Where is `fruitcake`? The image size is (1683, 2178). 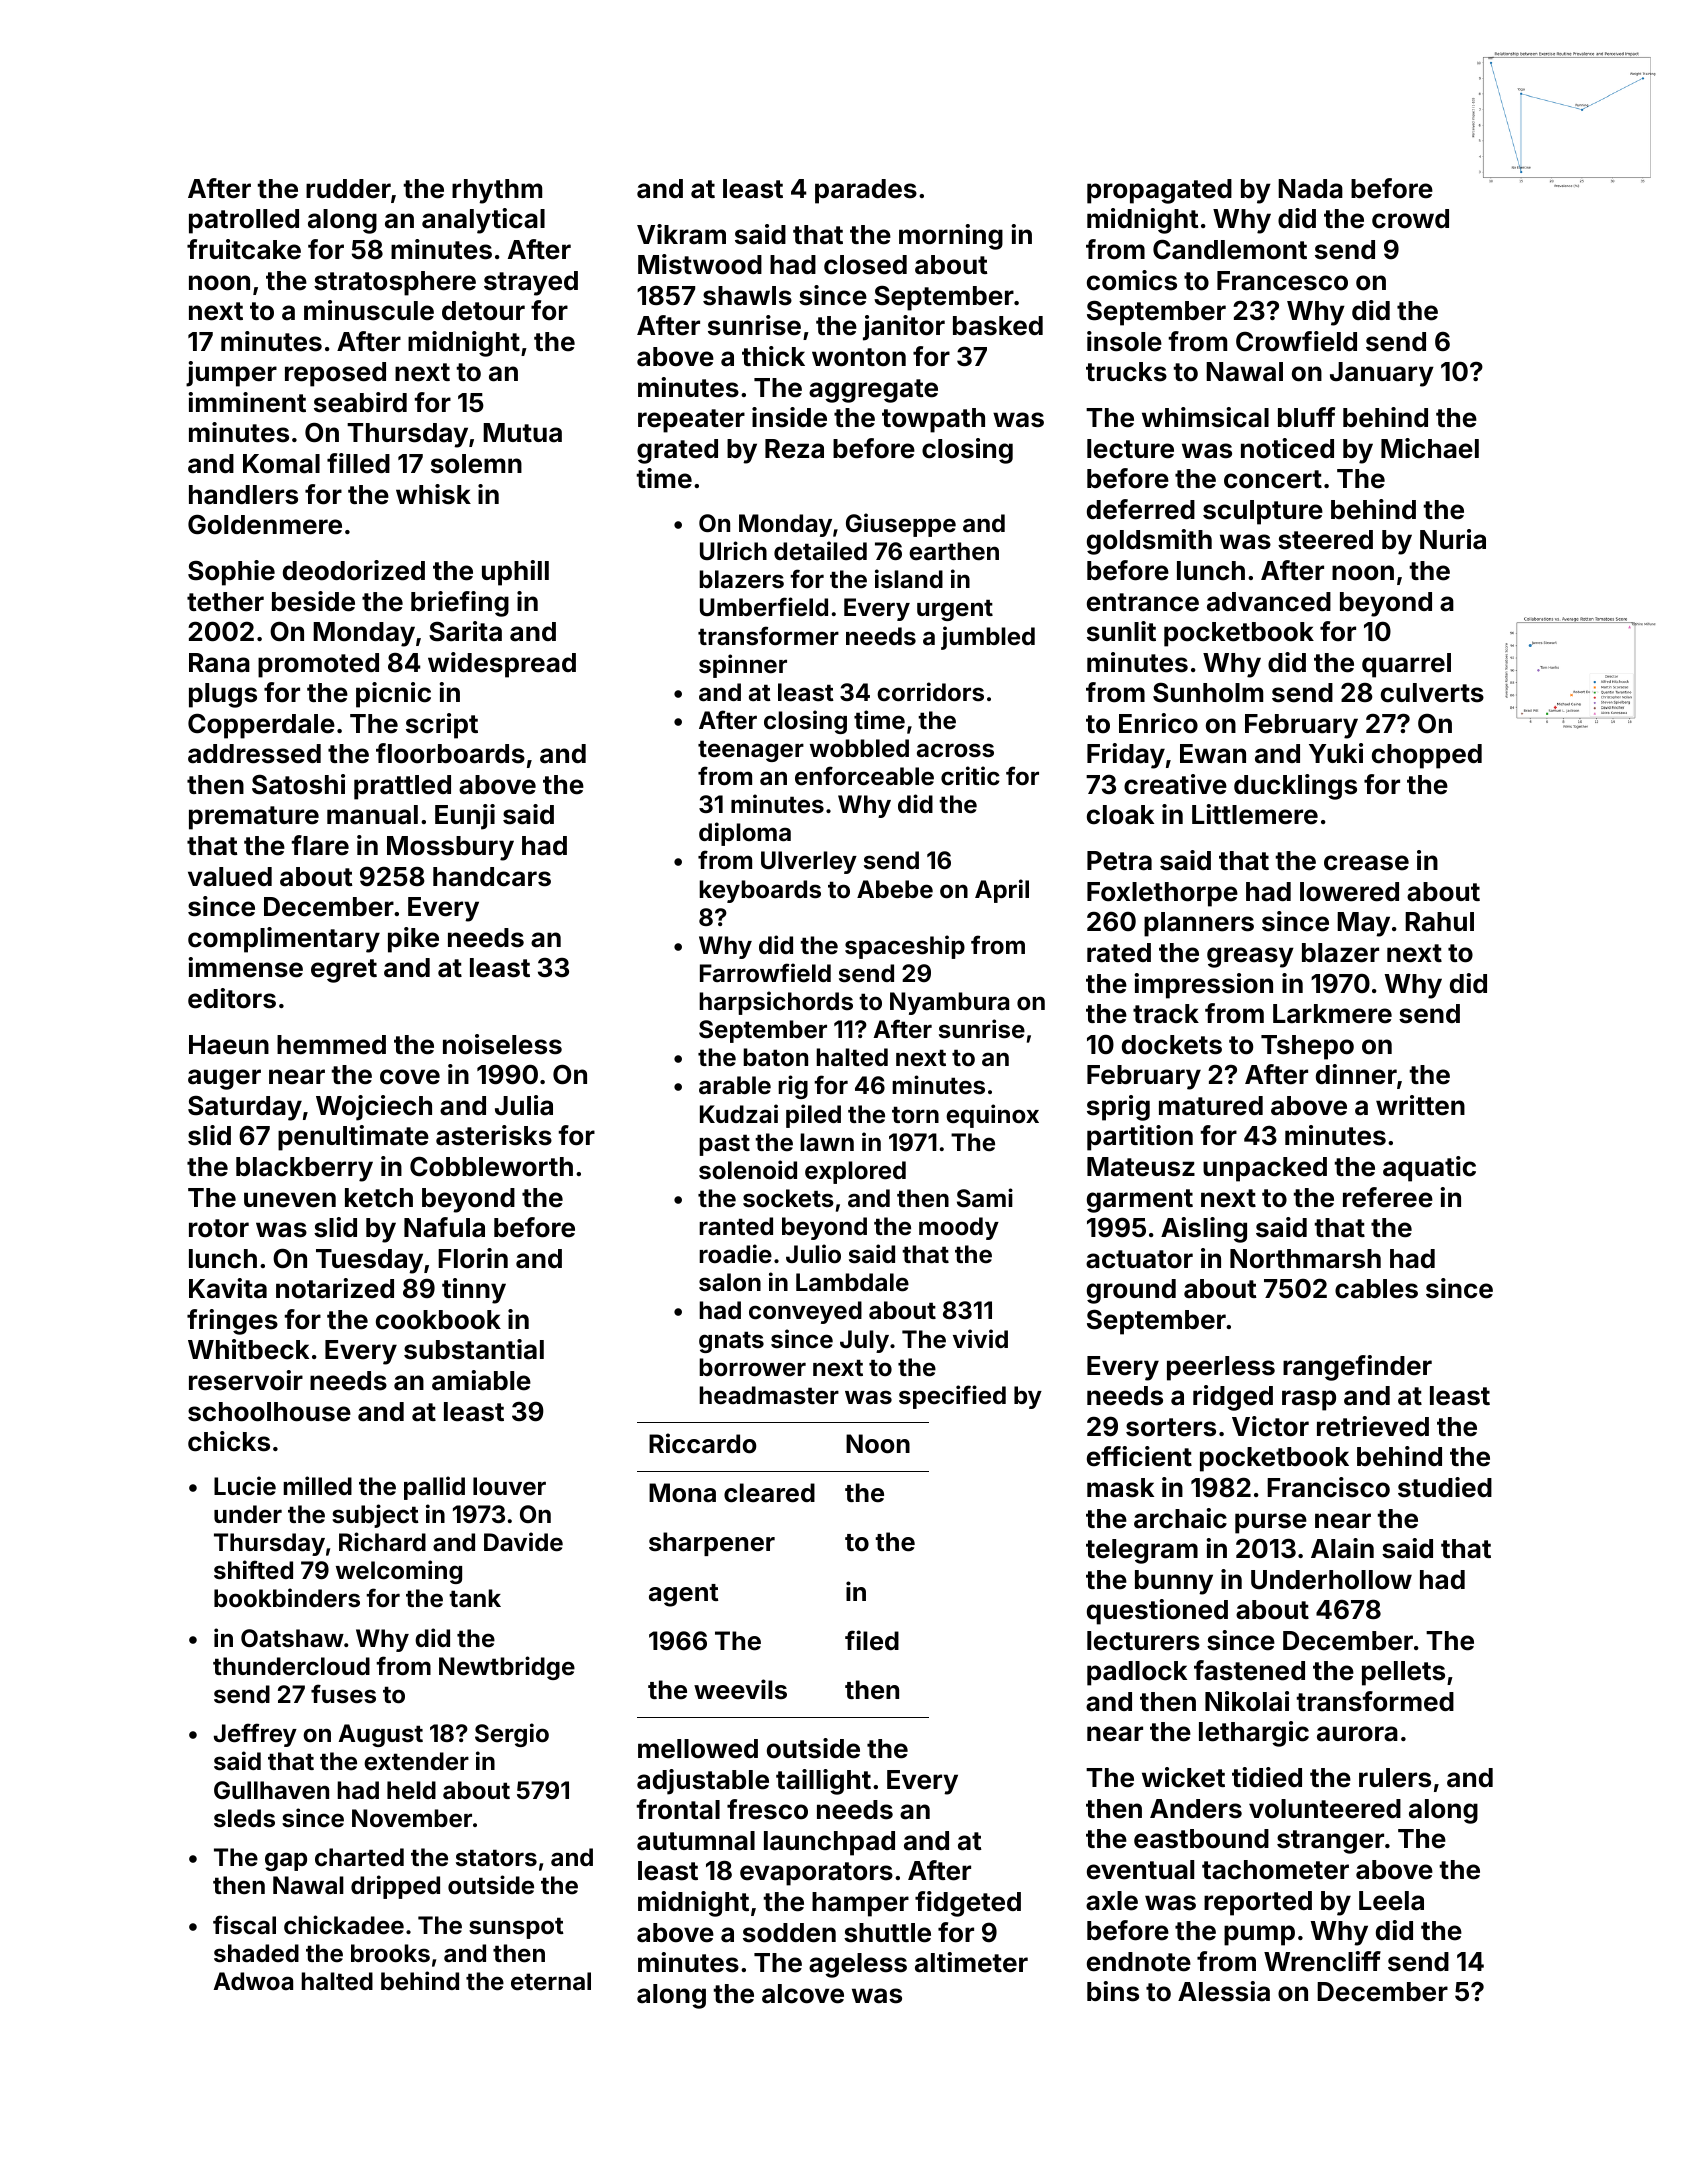 fruitcake is located at coordinates (244, 249).
